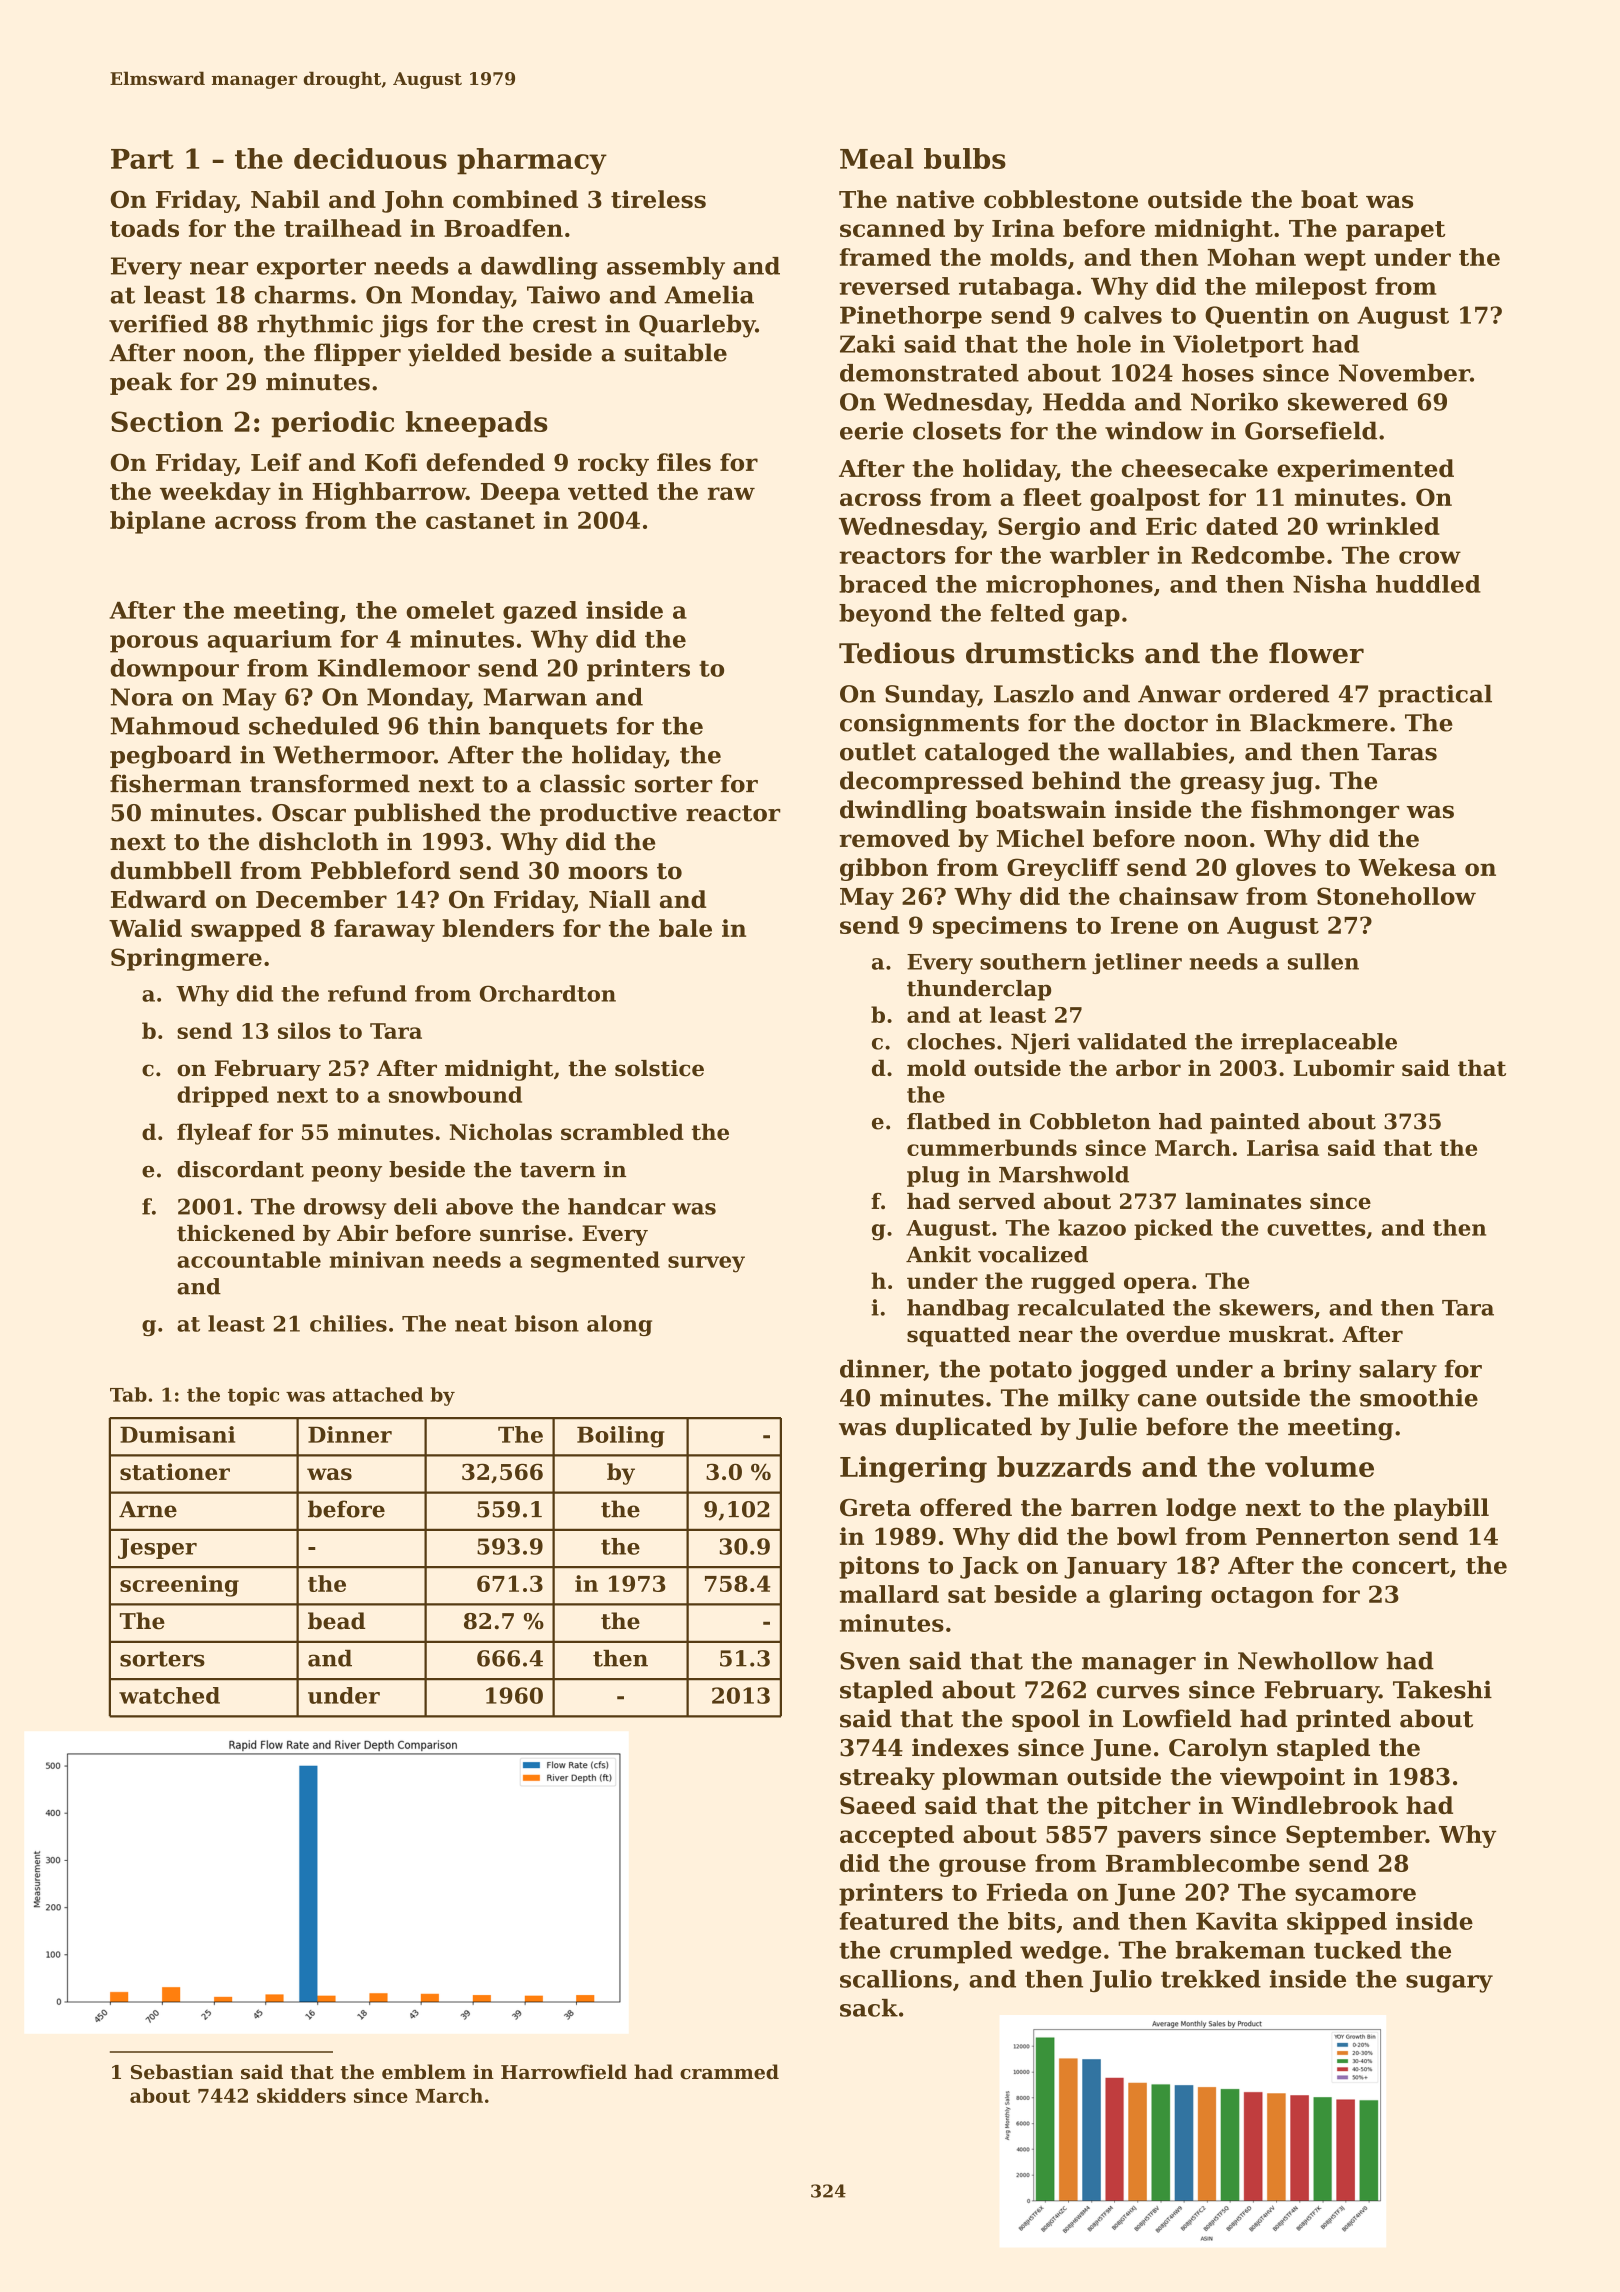 The height and width of the page is (2292, 1620). Describe the element at coordinates (1407, 867) in the page. I see `Wekesa` at that location.
